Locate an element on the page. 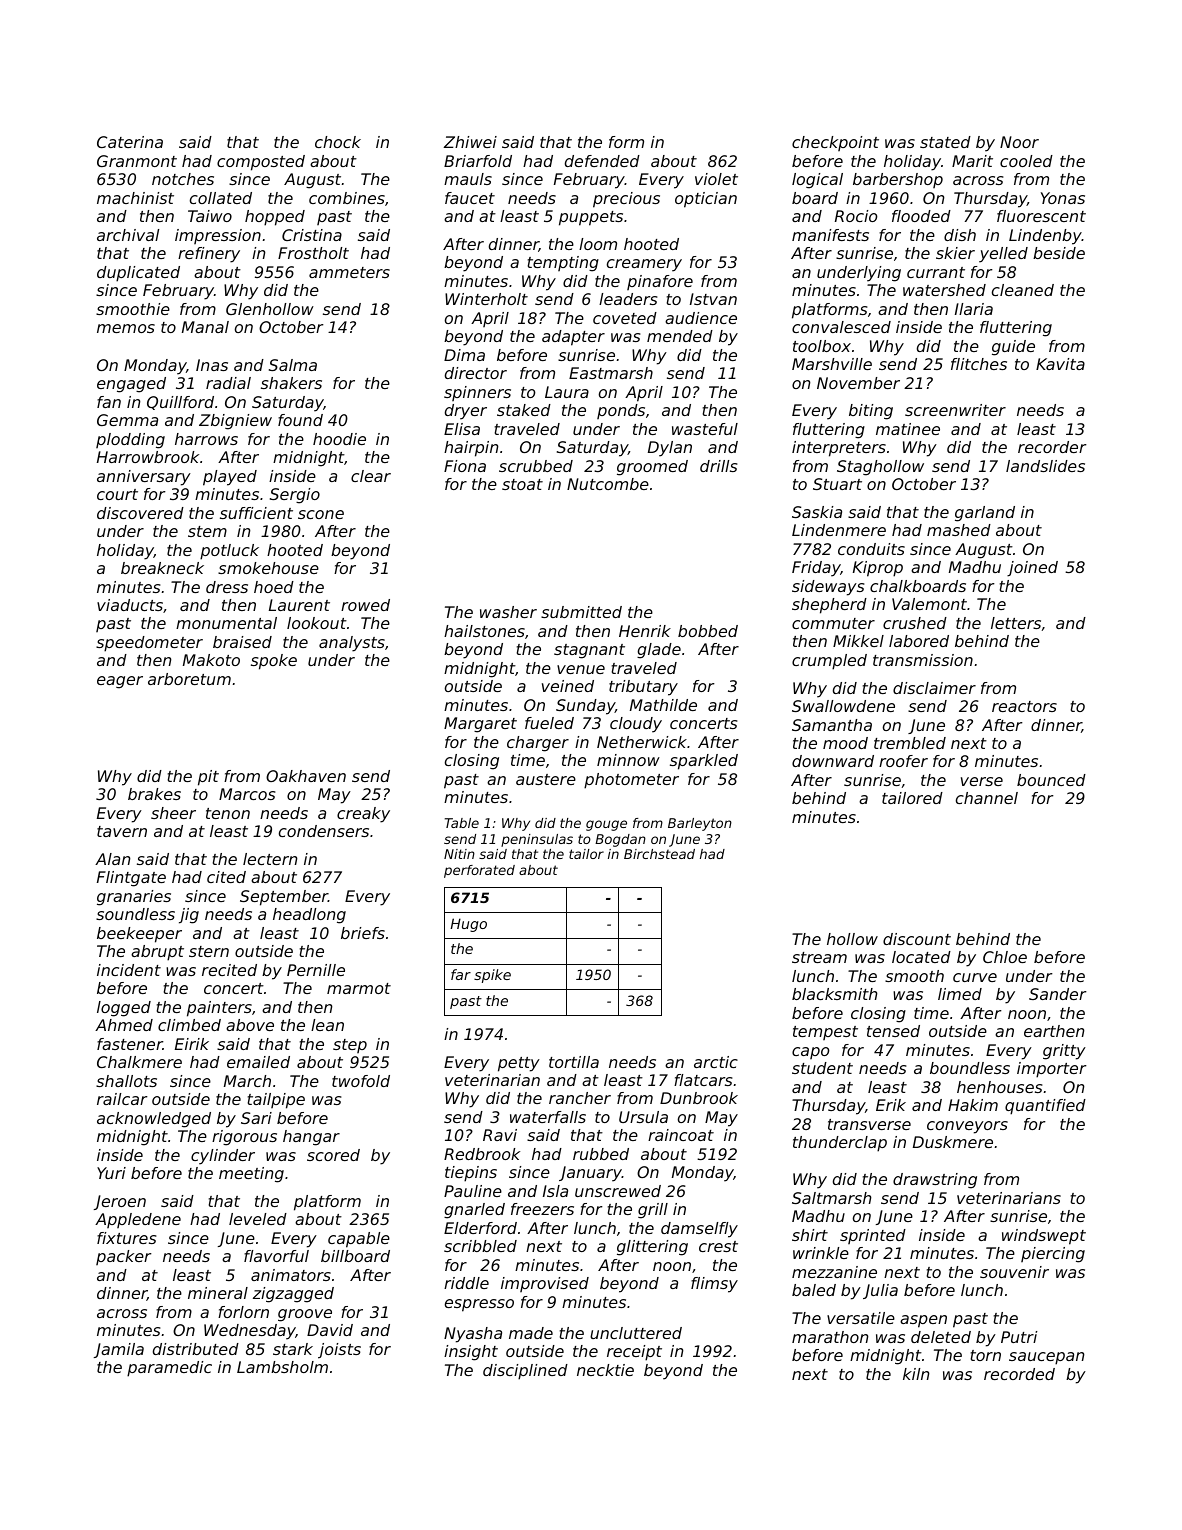 The width and height of the document is (1182, 1530). puppets is located at coordinates (591, 218).
